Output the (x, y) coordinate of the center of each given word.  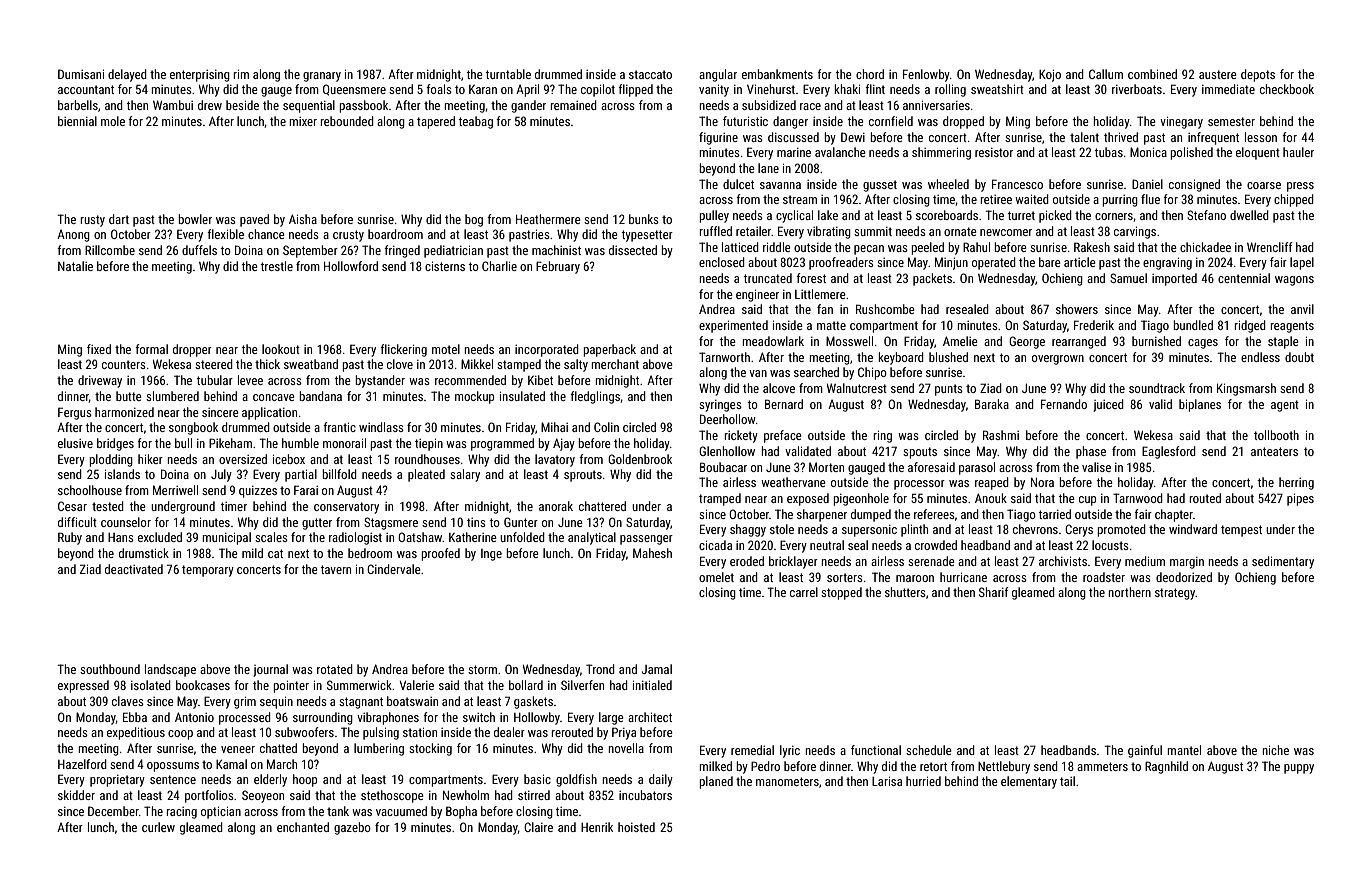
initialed (652, 685)
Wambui (173, 105)
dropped (963, 122)
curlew (158, 827)
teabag (476, 122)
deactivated (134, 569)
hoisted (636, 827)
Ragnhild (1166, 767)
